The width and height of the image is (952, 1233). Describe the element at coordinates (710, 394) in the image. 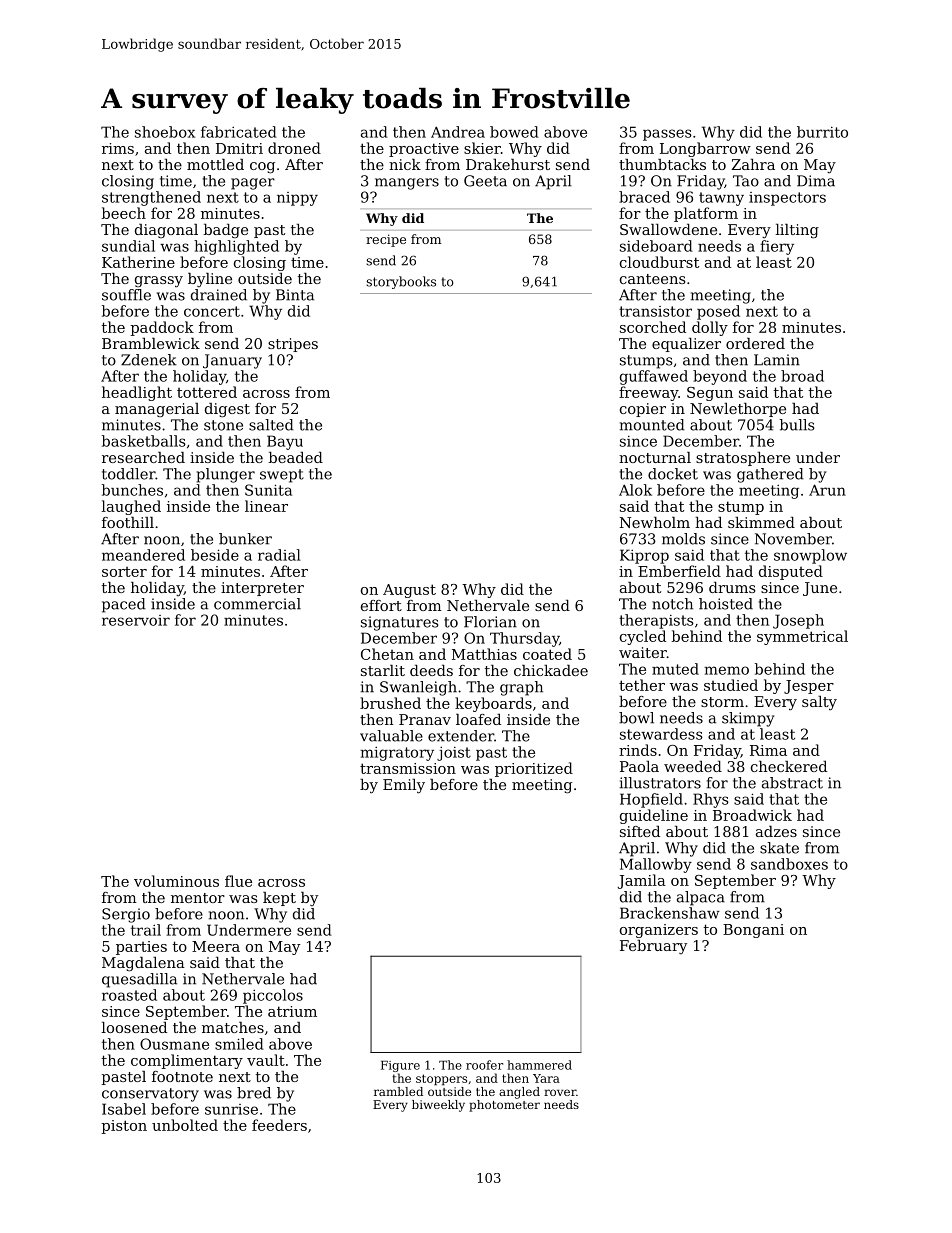

I see `Segun` at that location.
